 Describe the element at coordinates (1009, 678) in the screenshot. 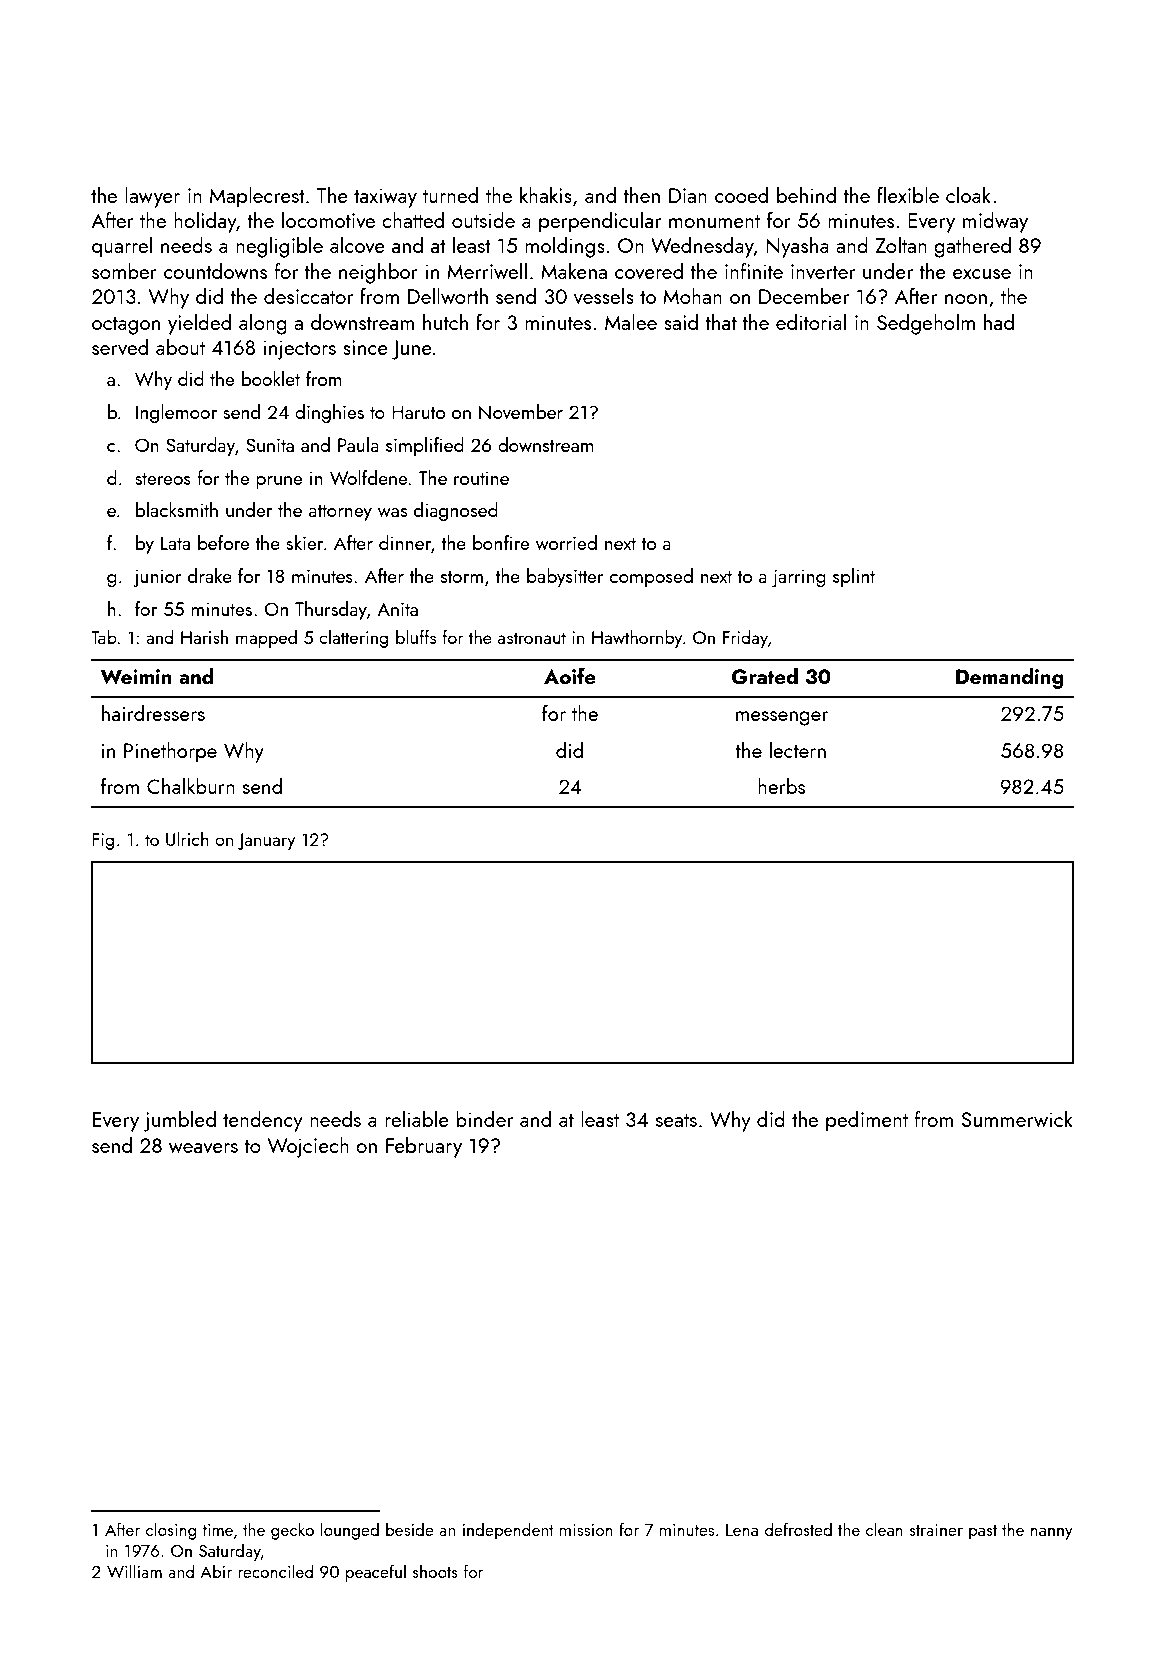

I see `Demanding` at that location.
